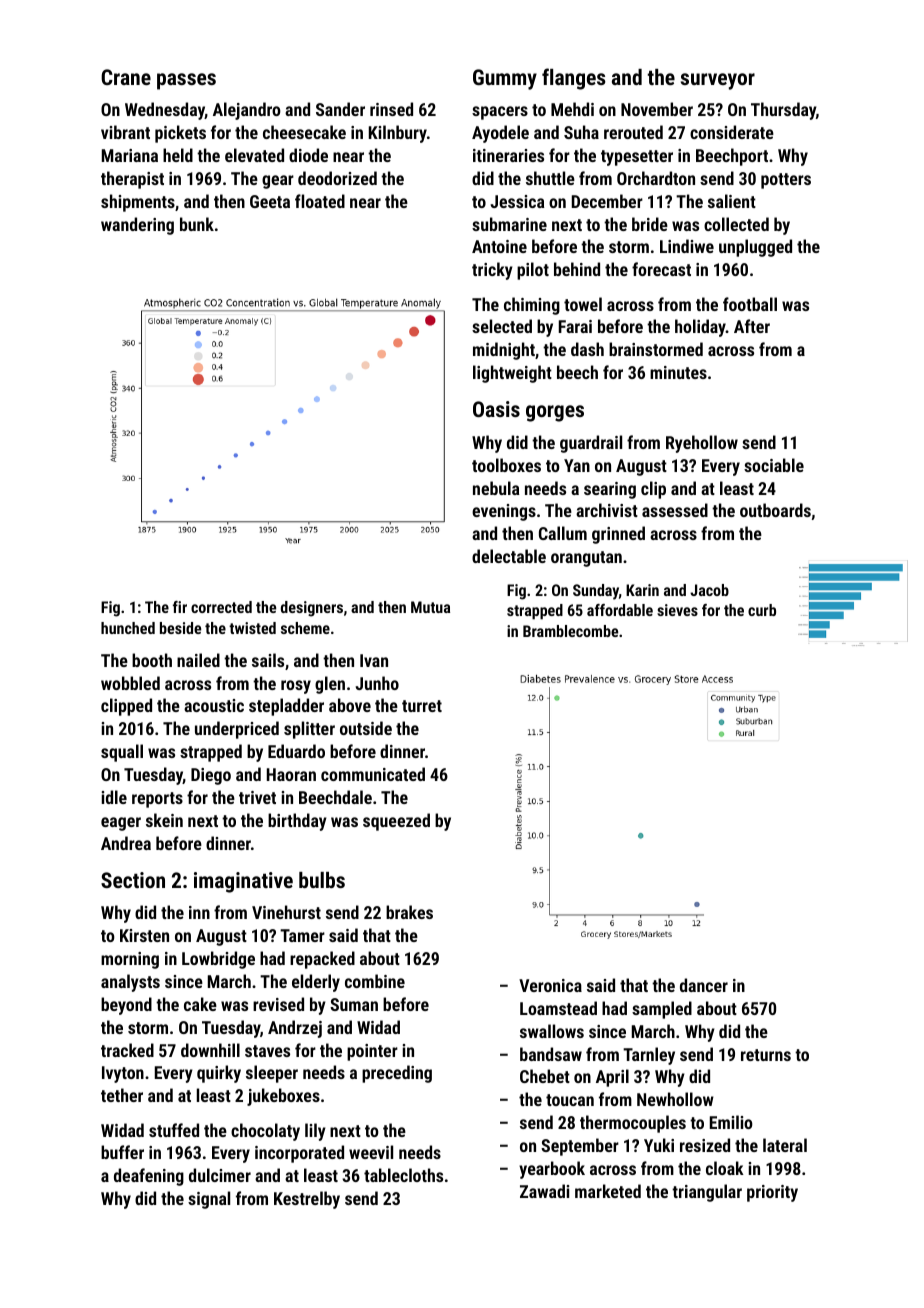  What do you see at coordinates (126, 77) in the page?
I see `Crane` at bounding box center [126, 77].
